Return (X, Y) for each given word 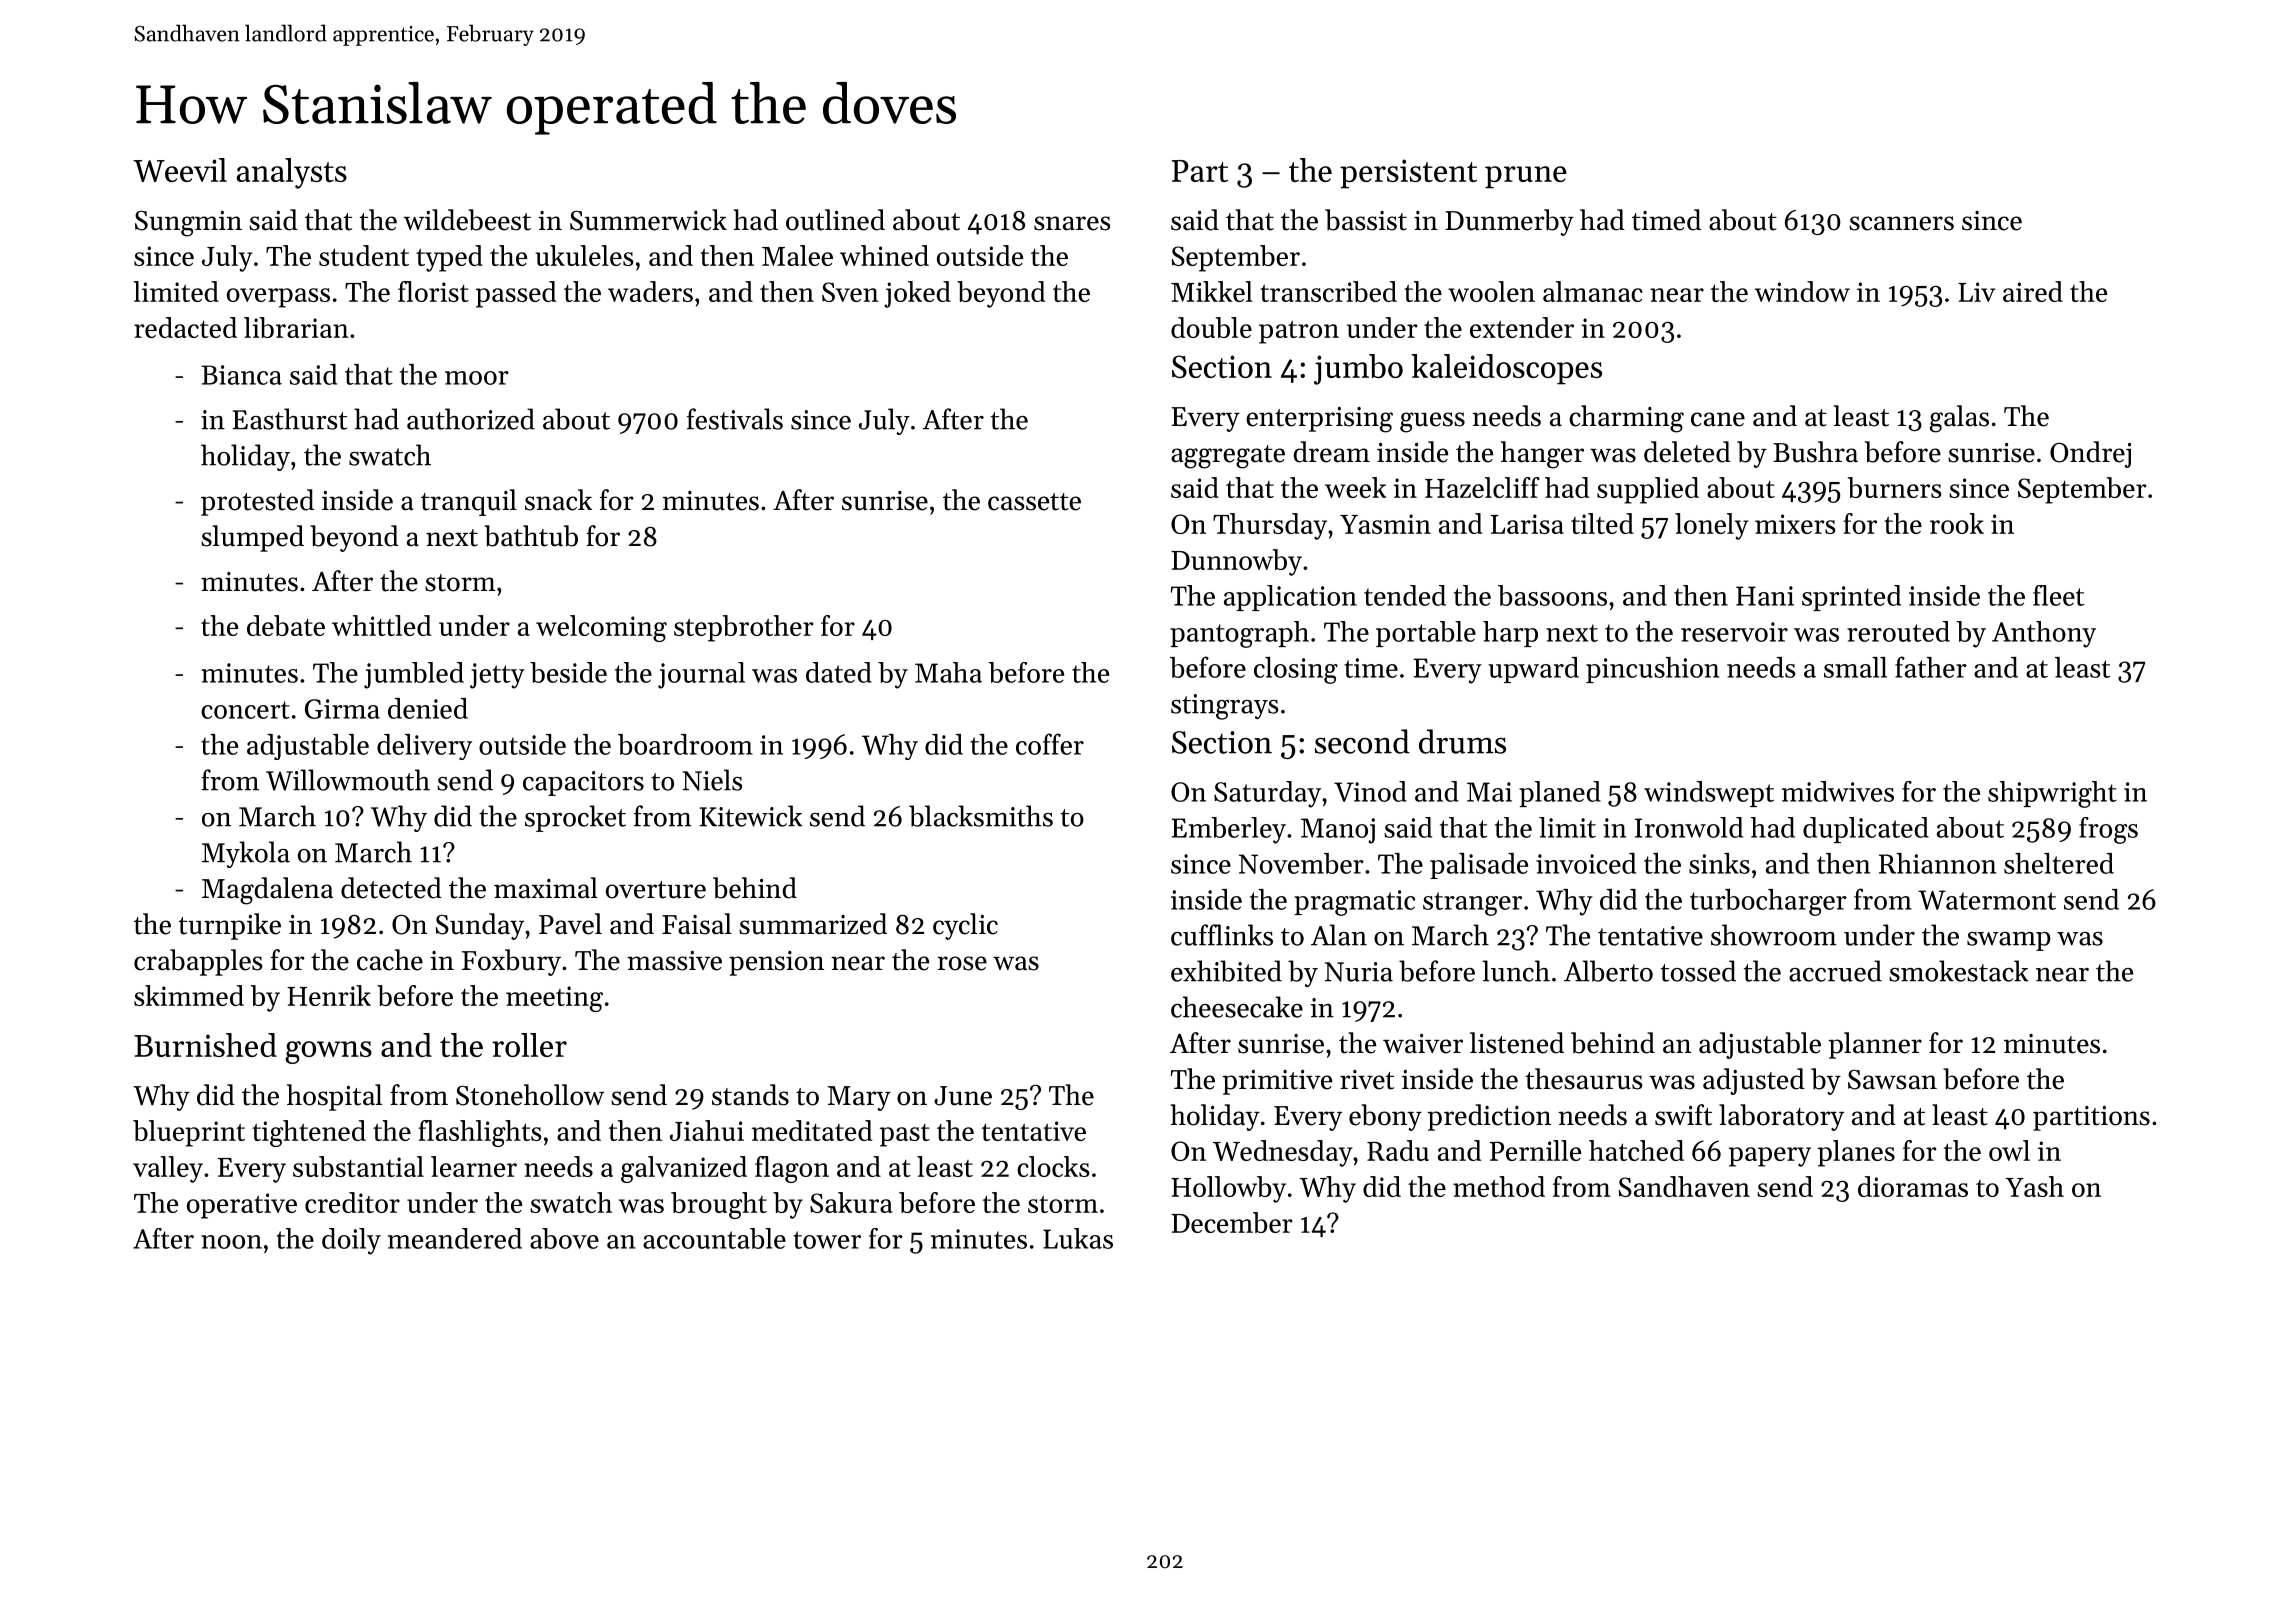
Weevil (180, 170)
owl (2009, 1150)
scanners (1901, 223)
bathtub (531, 536)
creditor (352, 1202)
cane (1718, 419)
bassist (1366, 220)
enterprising (1319, 420)
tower (827, 1240)
